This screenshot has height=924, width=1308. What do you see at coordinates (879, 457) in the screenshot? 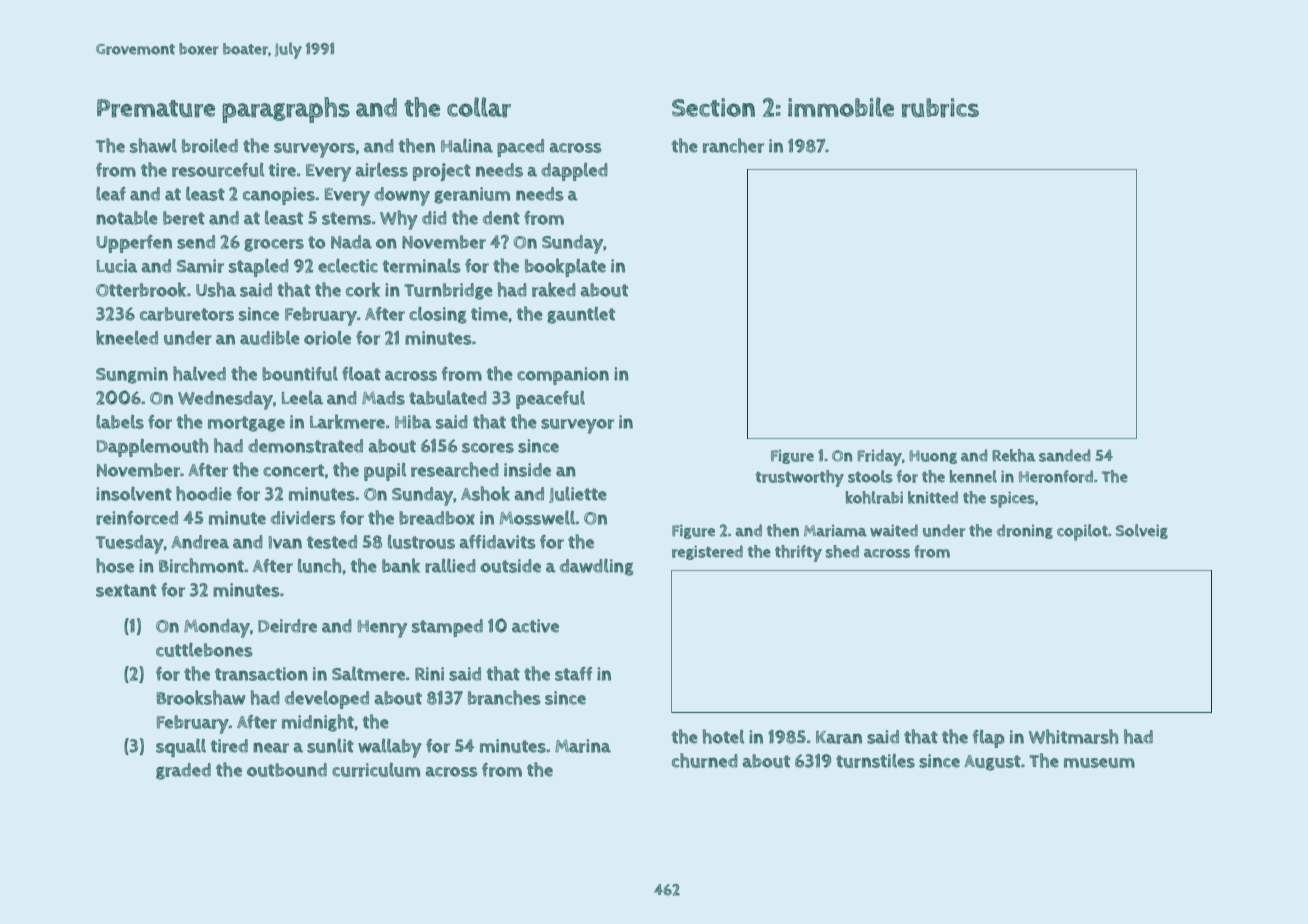
I see `Friday` at bounding box center [879, 457].
